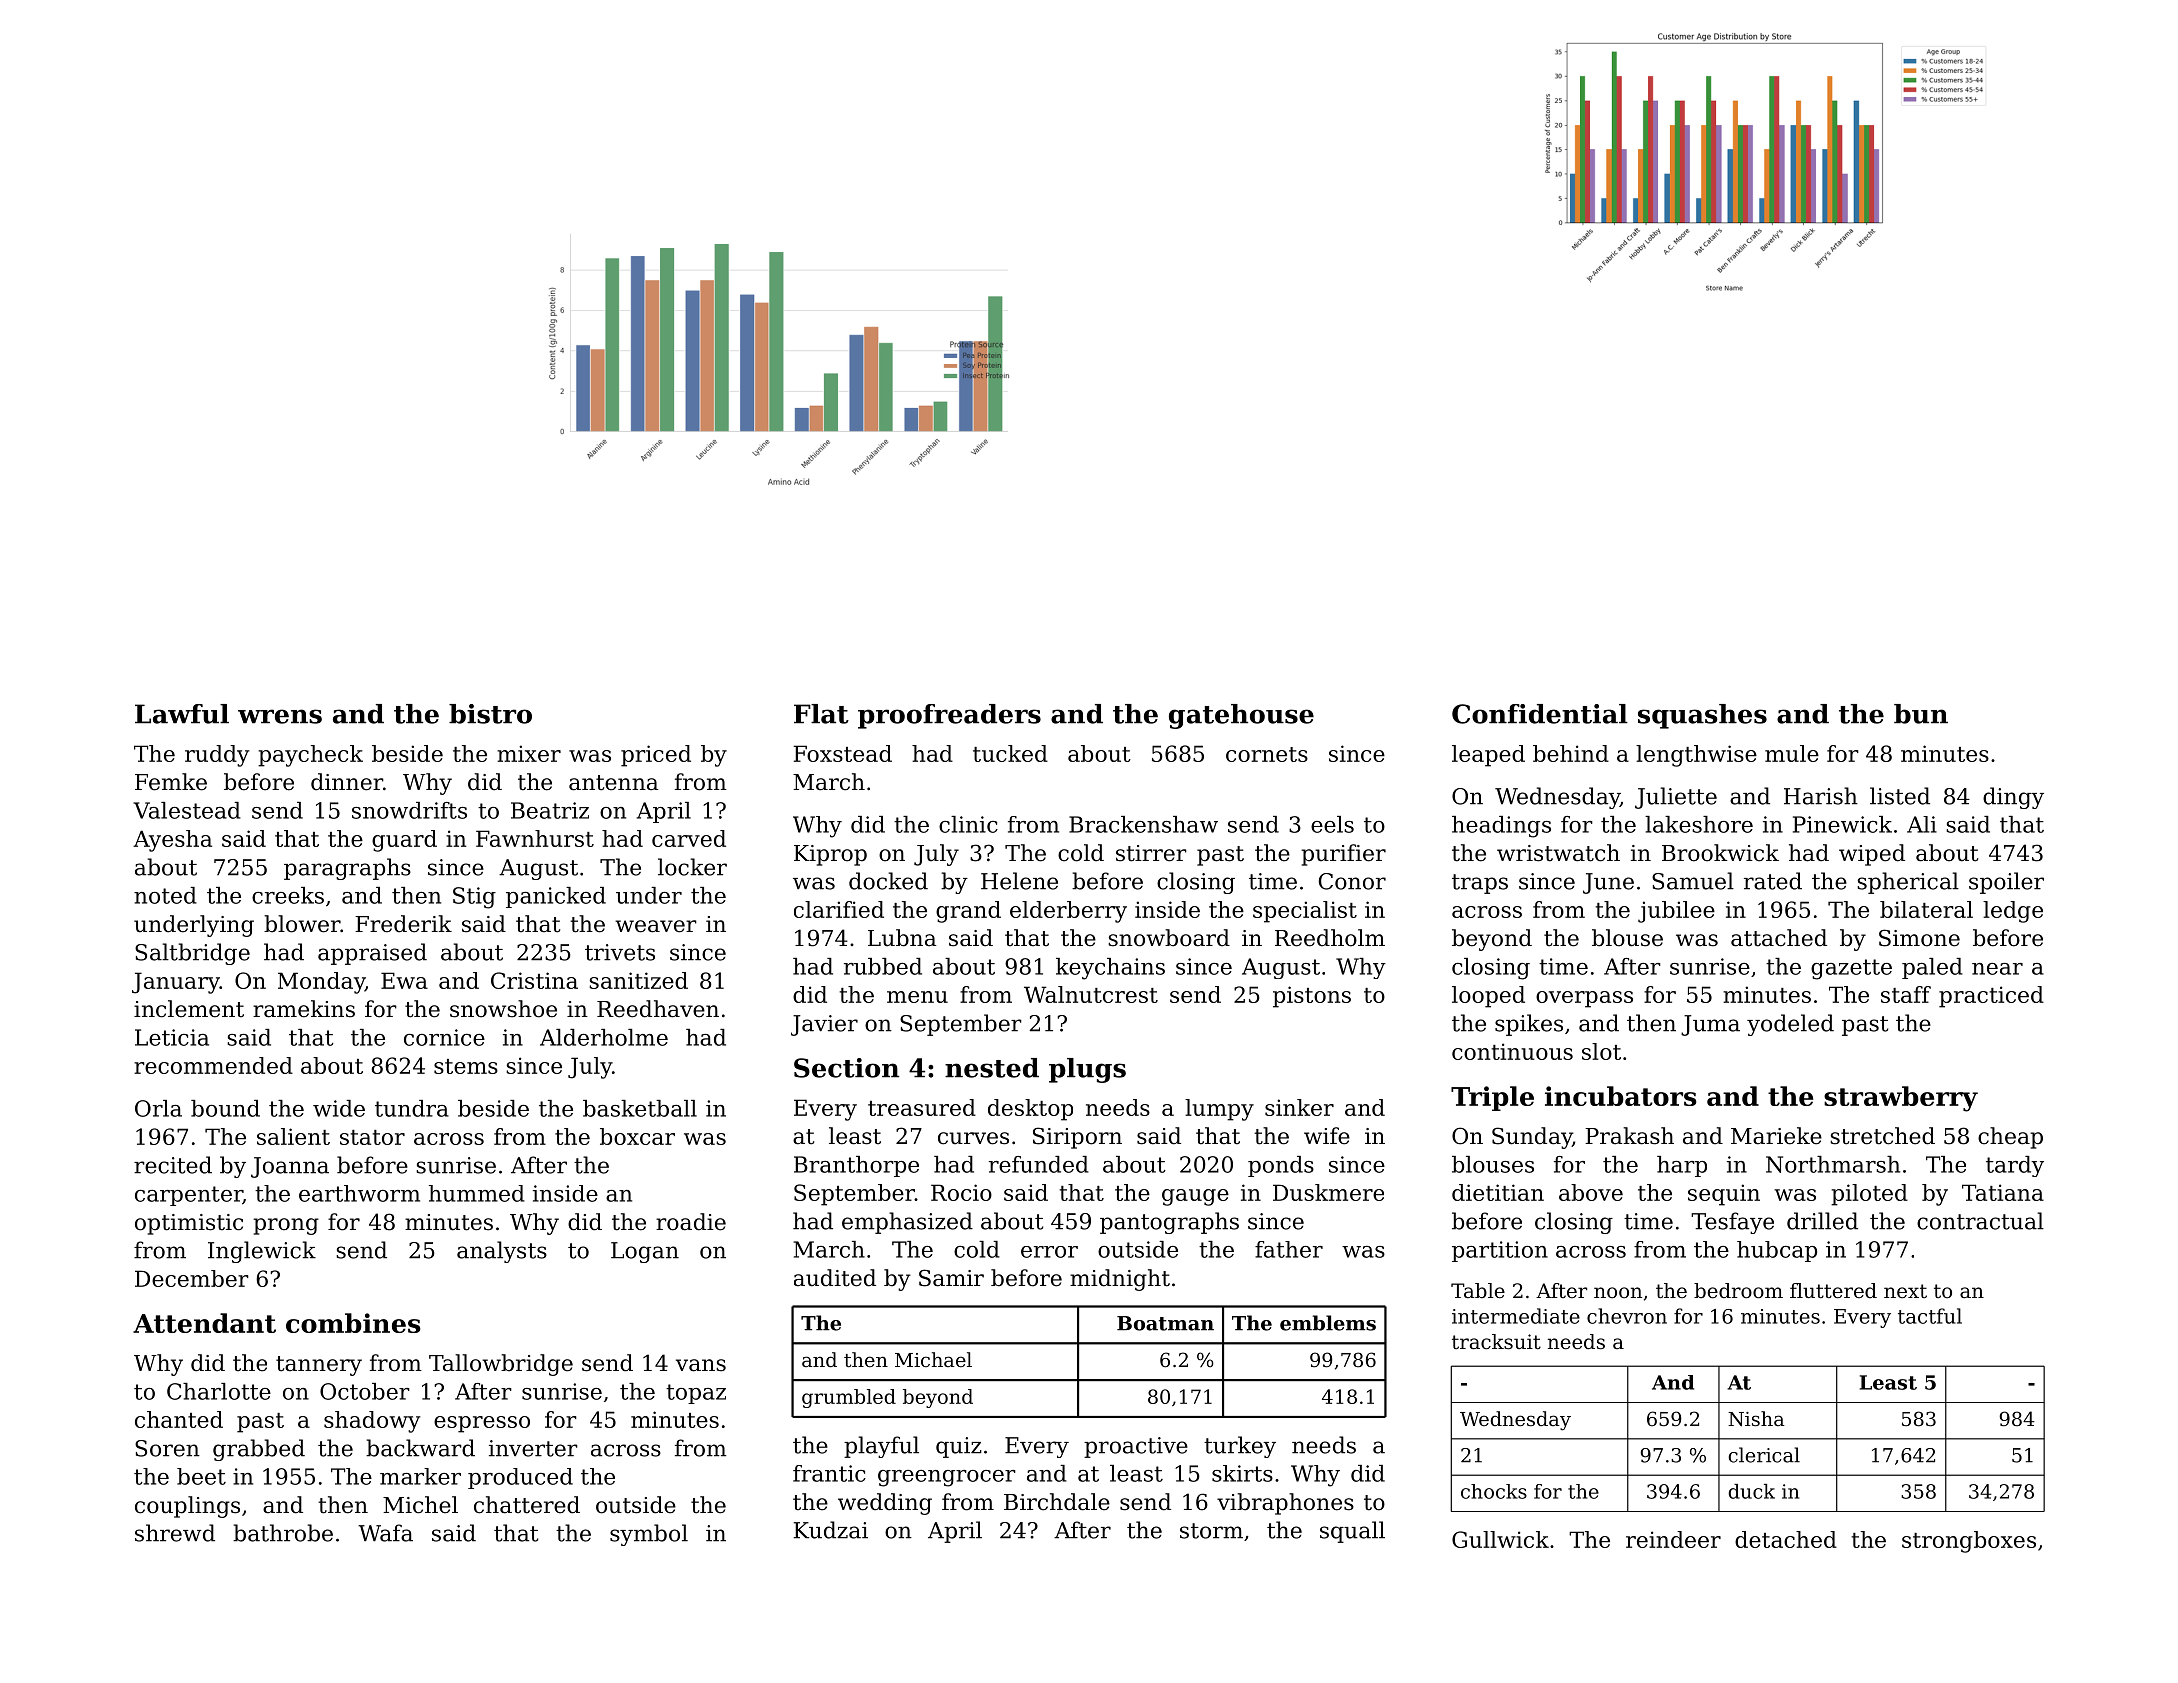 This screenshot has width=2178, height=1683. What do you see at coordinates (1211, 1531) in the screenshot?
I see `storm` at bounding box center [1211, 1531].
